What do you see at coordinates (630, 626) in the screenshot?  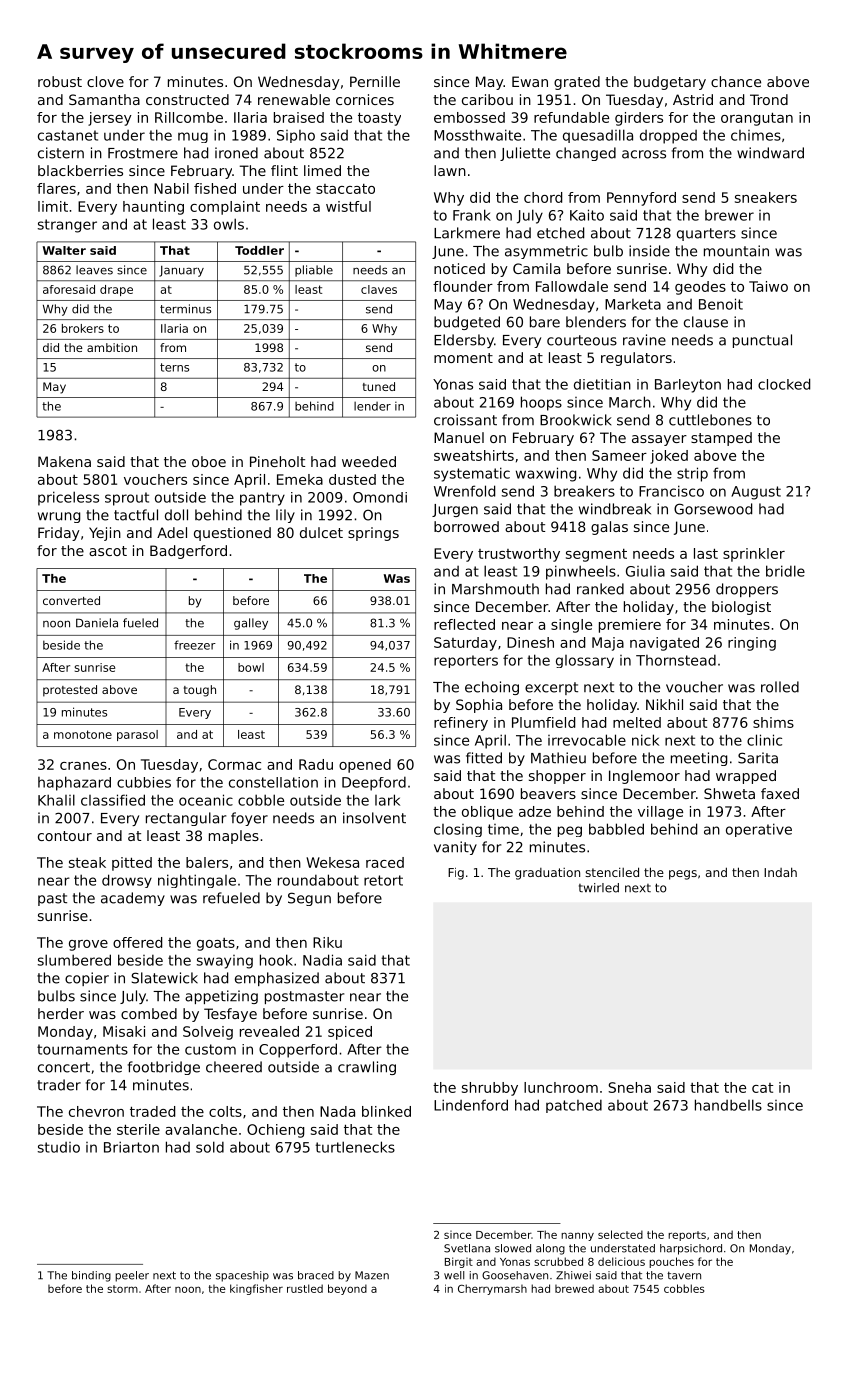 I see `premiere` at bounding box center [630, 626].
